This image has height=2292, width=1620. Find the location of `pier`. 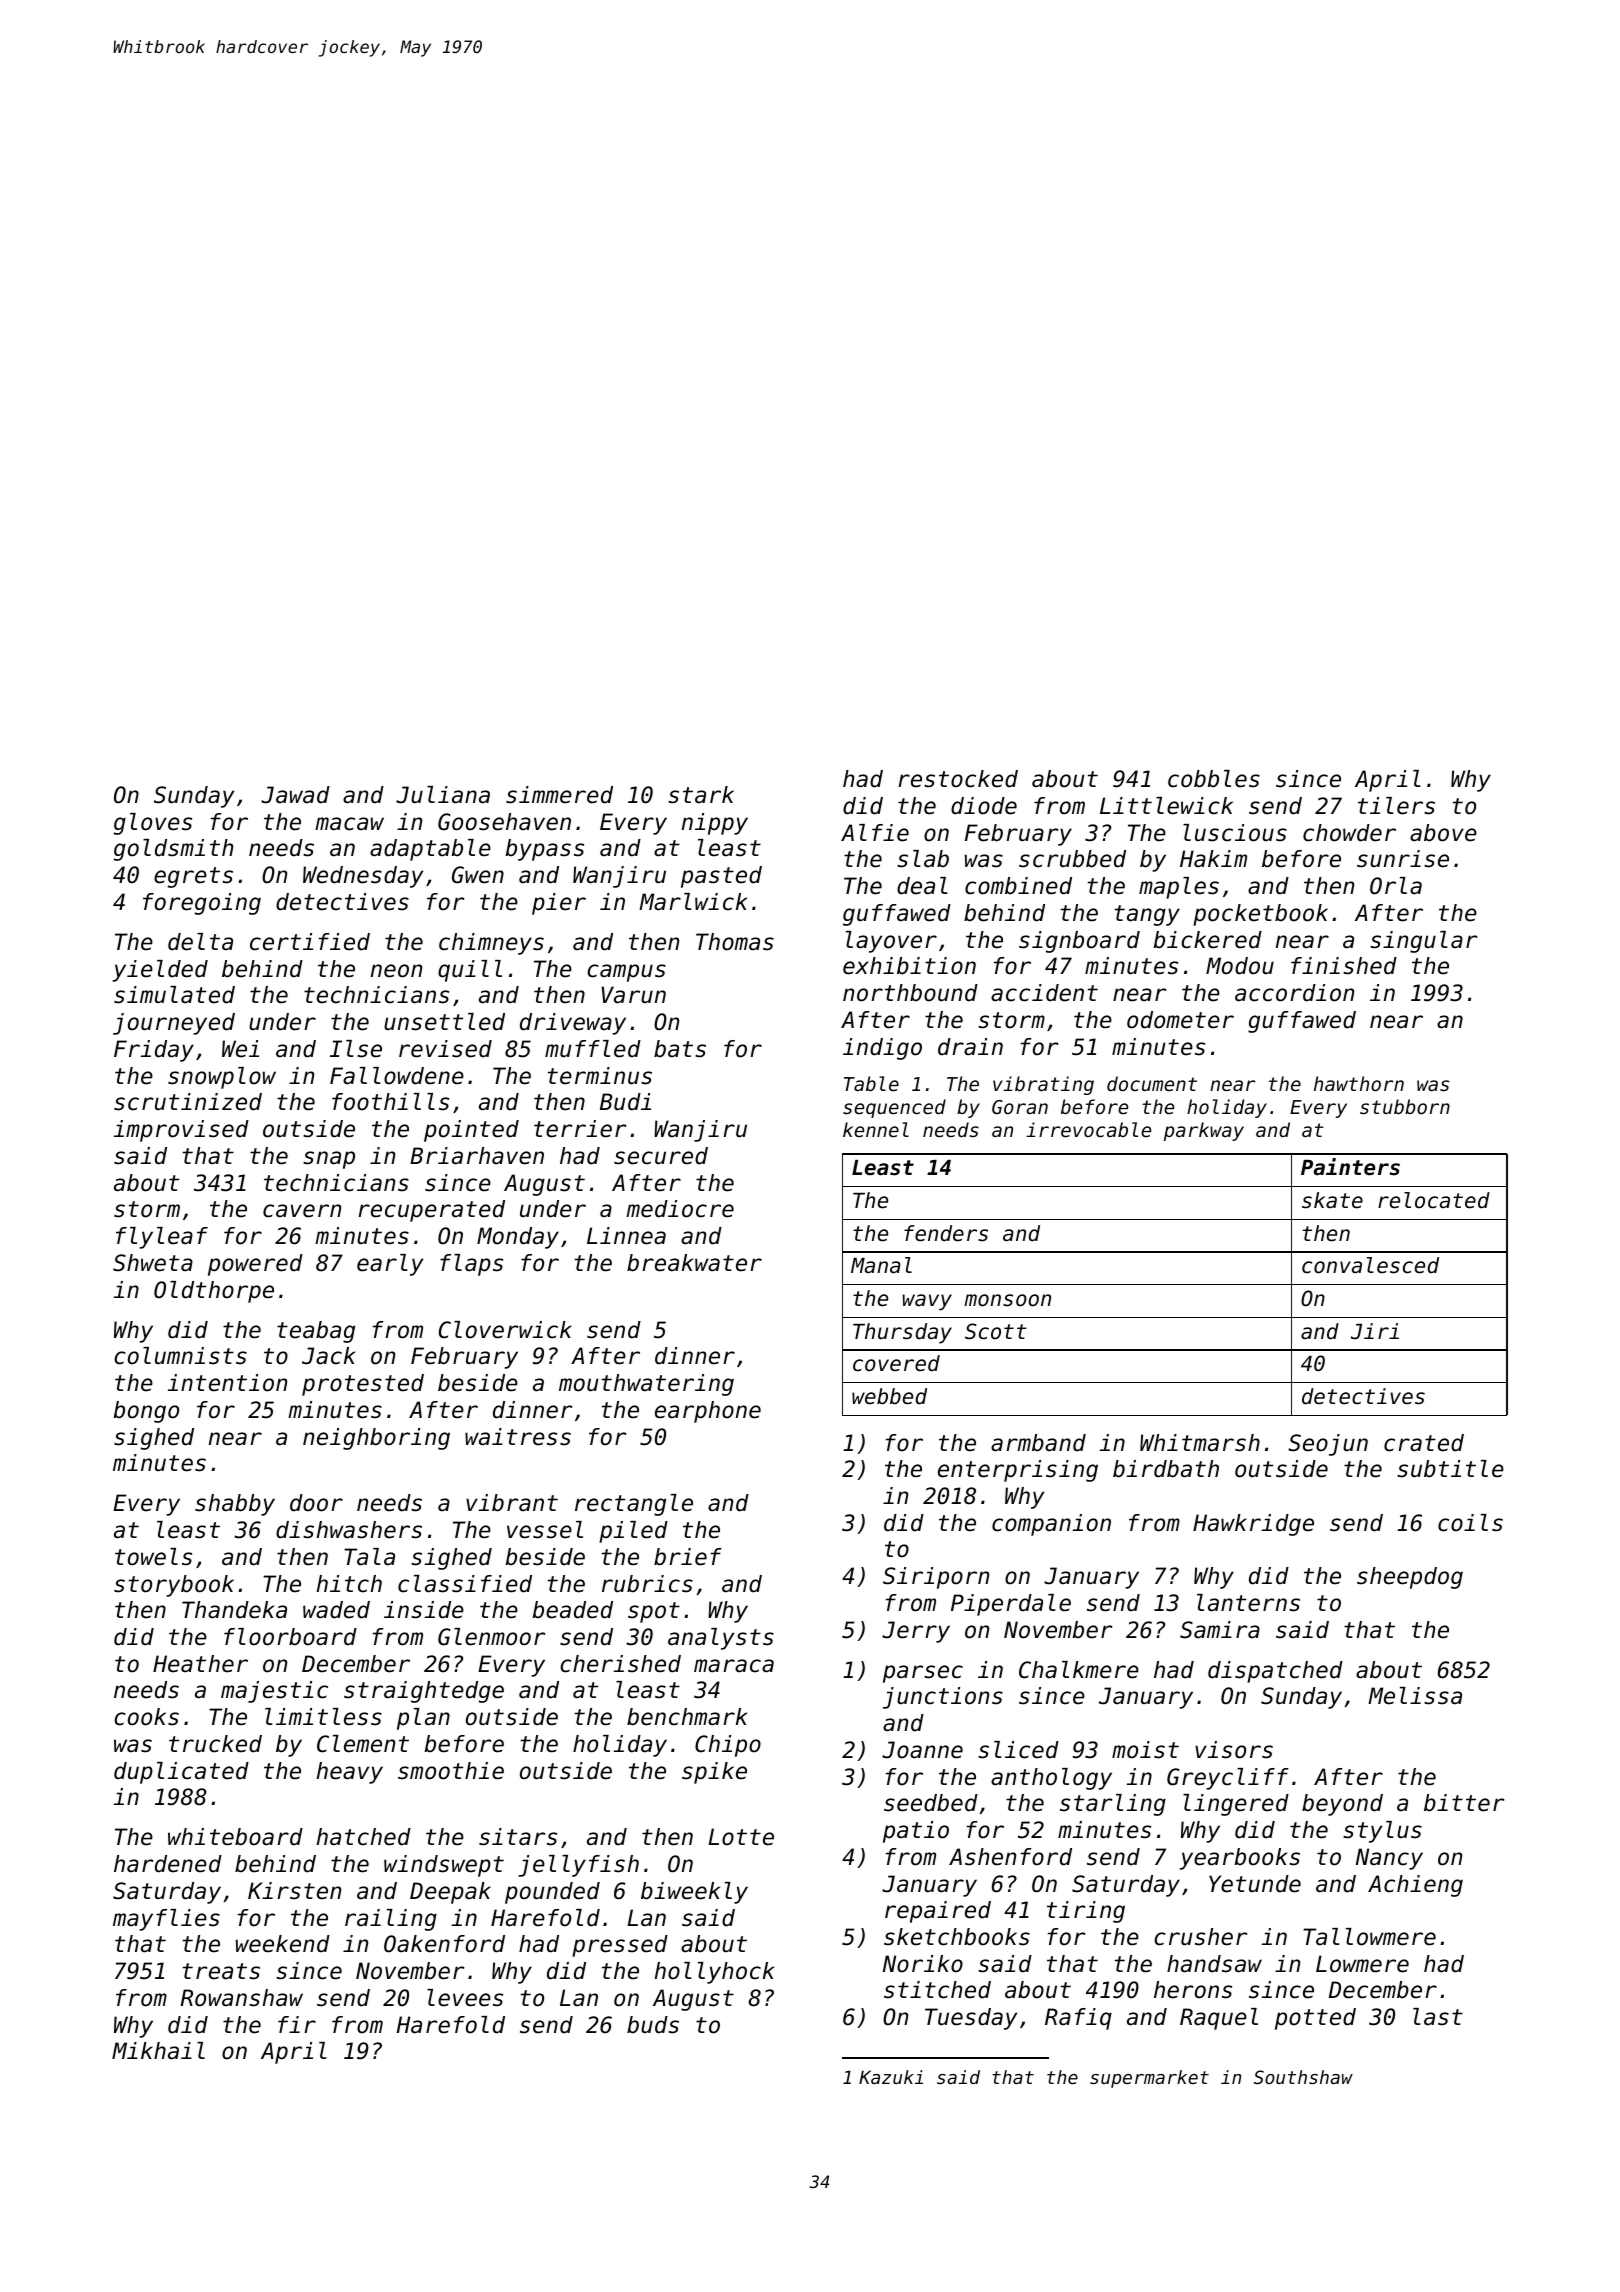

pier is located at coordinates (559, 904).
